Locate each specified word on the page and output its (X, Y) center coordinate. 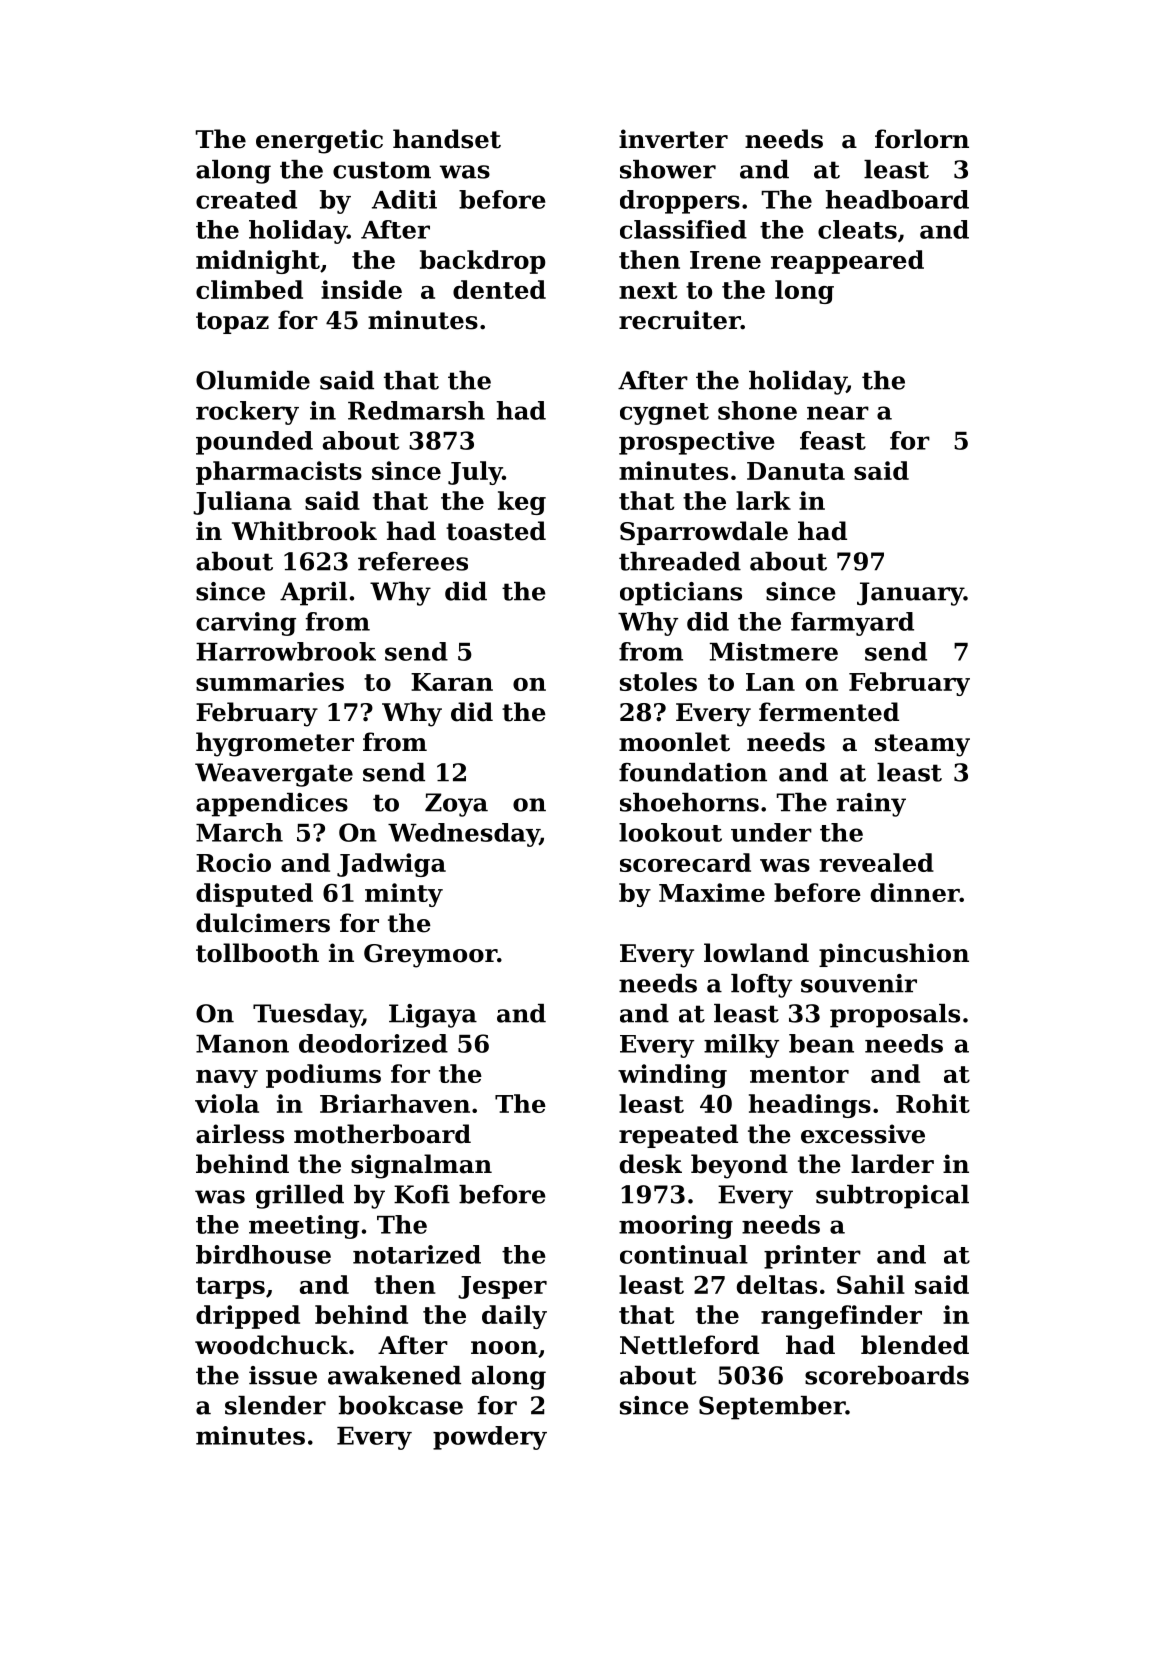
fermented (829, 712)
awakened (394, 1375)
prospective (697, 443)
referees (413, 561)
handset (447, 139)
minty (404, 895)
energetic (319, 141)
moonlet (674, 742)
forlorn (922, 139)
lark (763, 500)
